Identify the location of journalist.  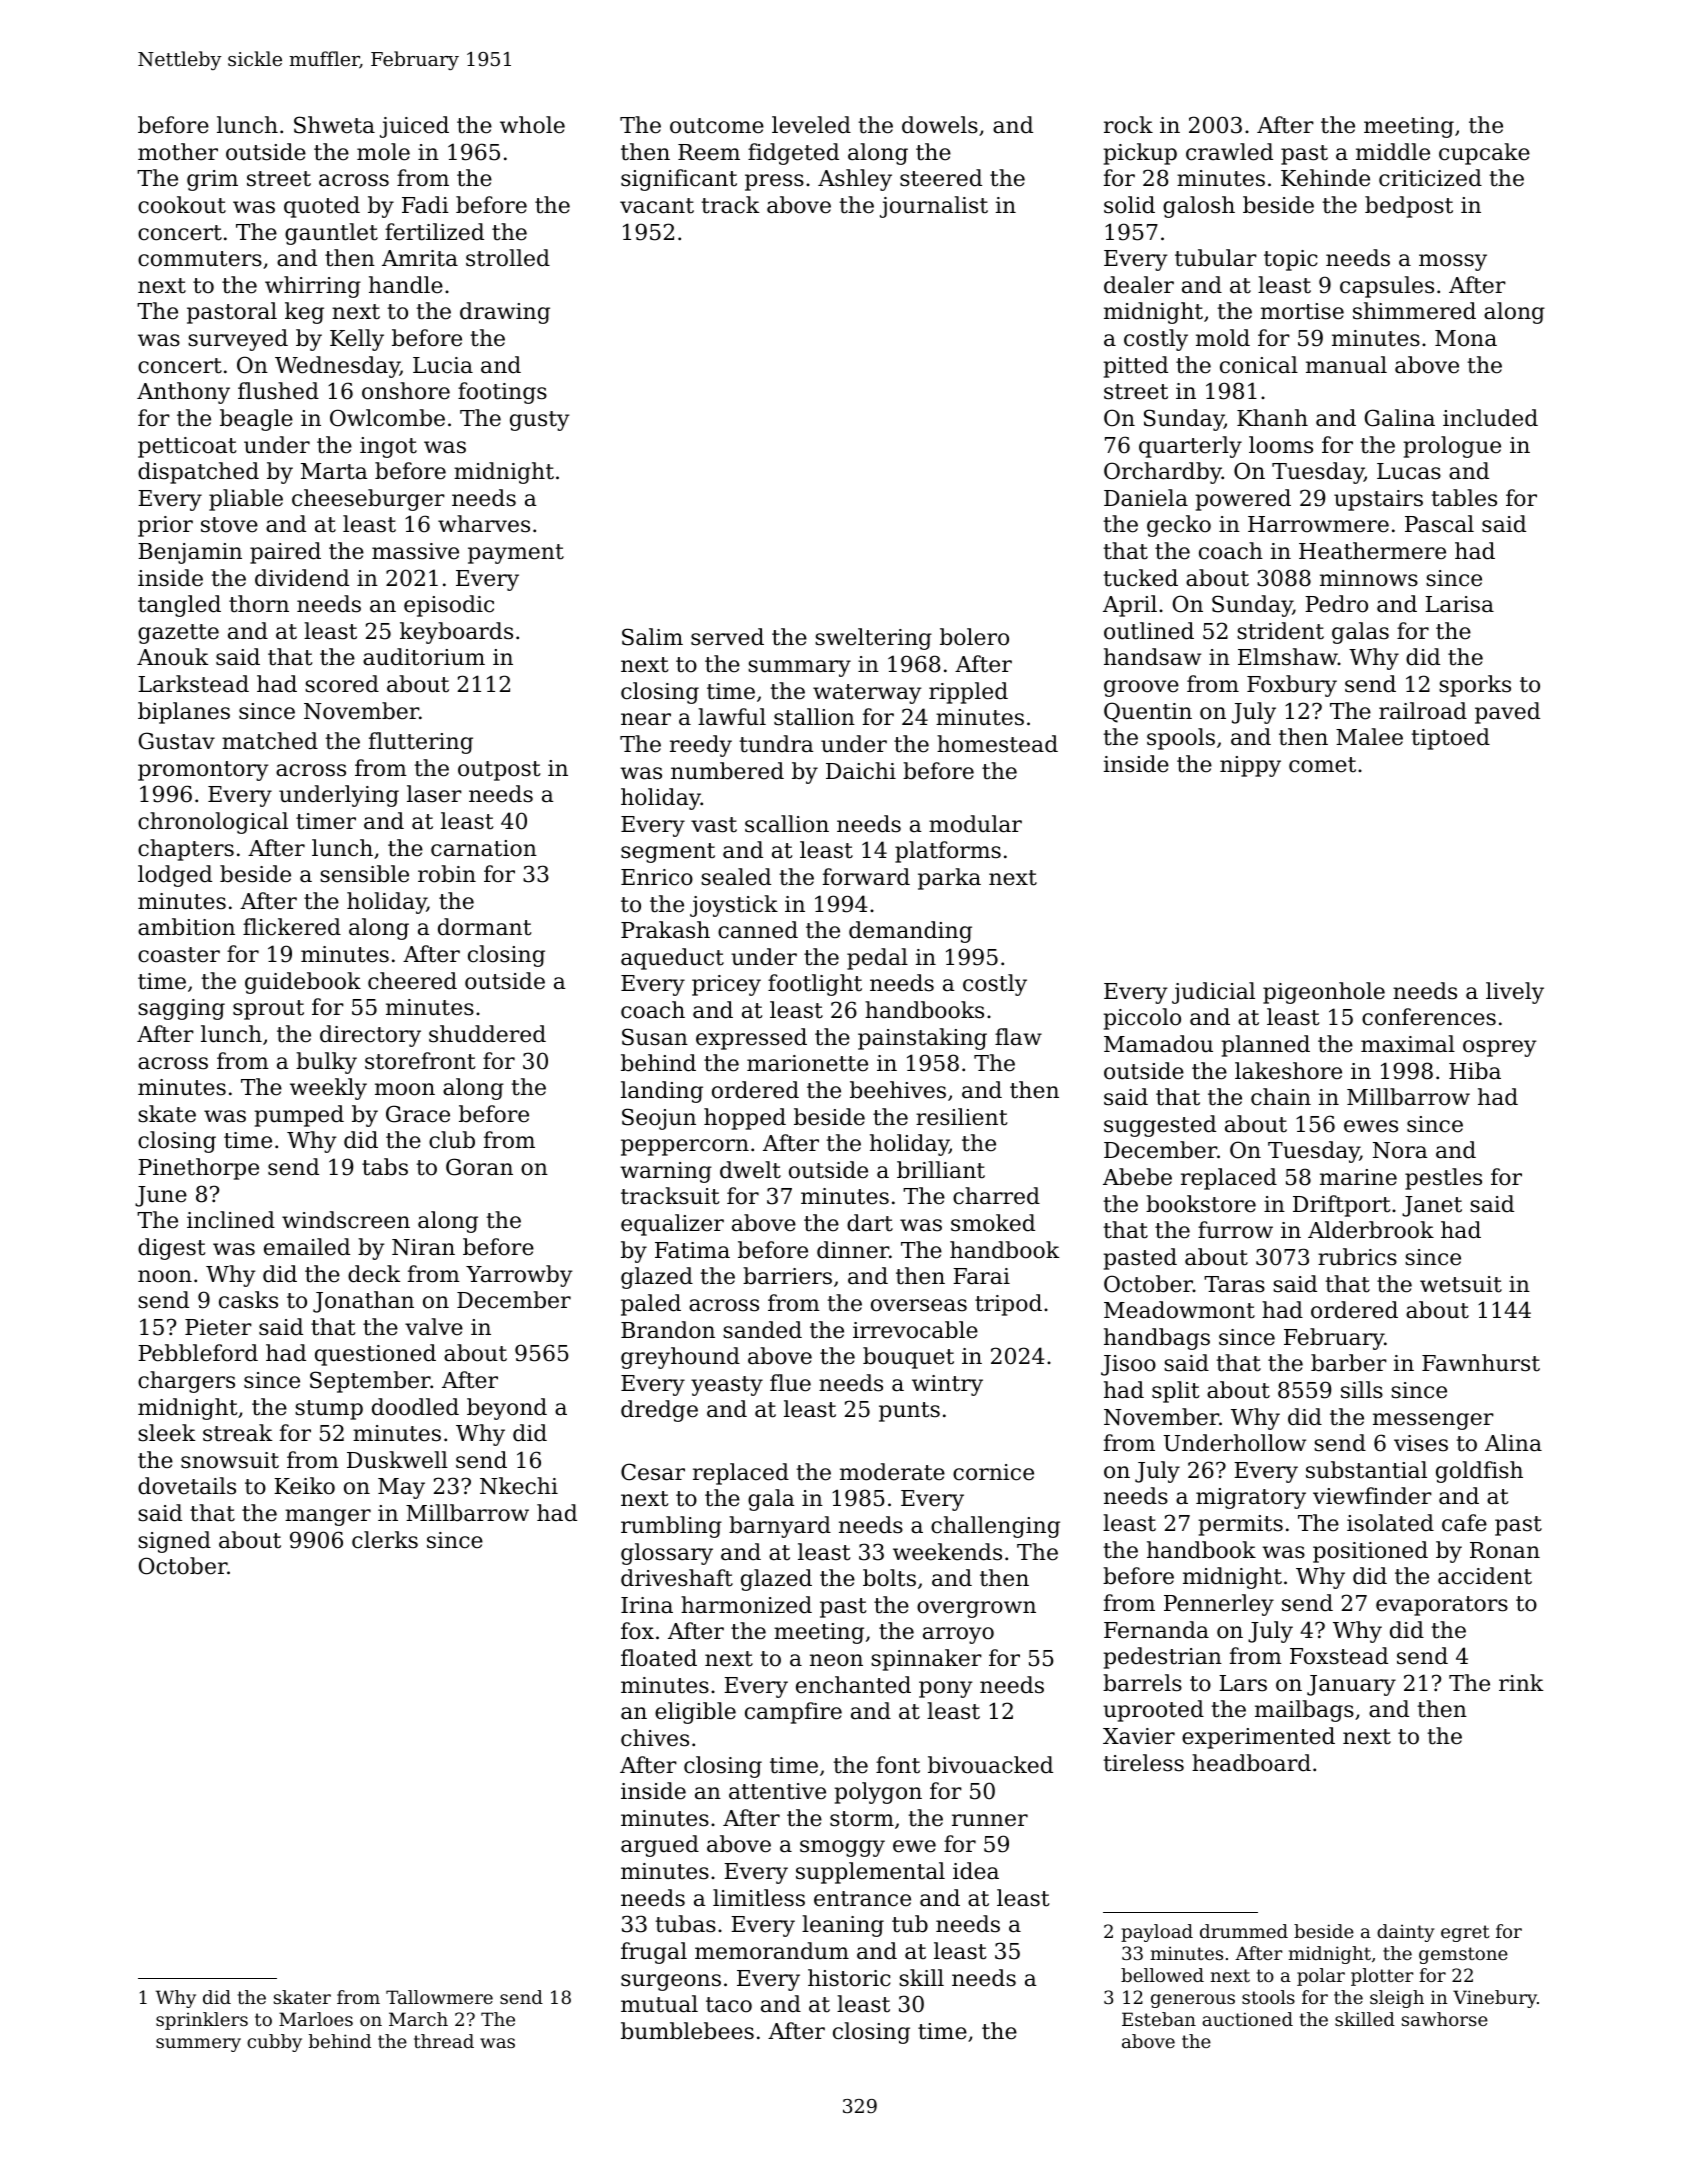
(934, 207).
